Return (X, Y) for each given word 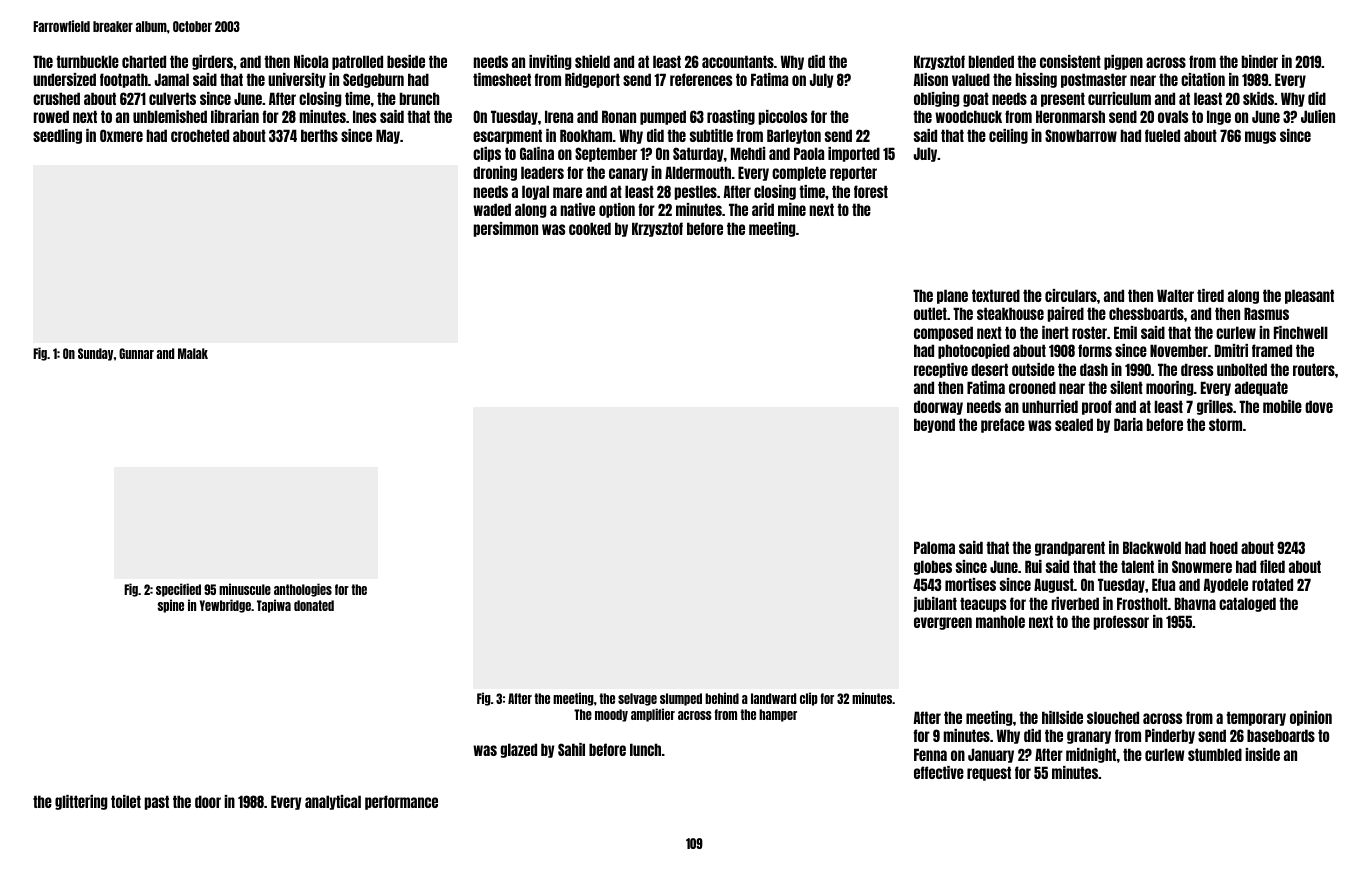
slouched (1113, 717)
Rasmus (1266, 313)
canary (628, 174)
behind (722, 698)
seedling (57, 136)
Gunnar (136, 353)
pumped (663, 117)
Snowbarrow (1081, 135)
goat (976, 99)
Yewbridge (225, 606)
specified (178, 590)
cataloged (1247, 604)
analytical (333, 802)
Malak (193, 353)
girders (213, 62)
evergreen (943, 623)
